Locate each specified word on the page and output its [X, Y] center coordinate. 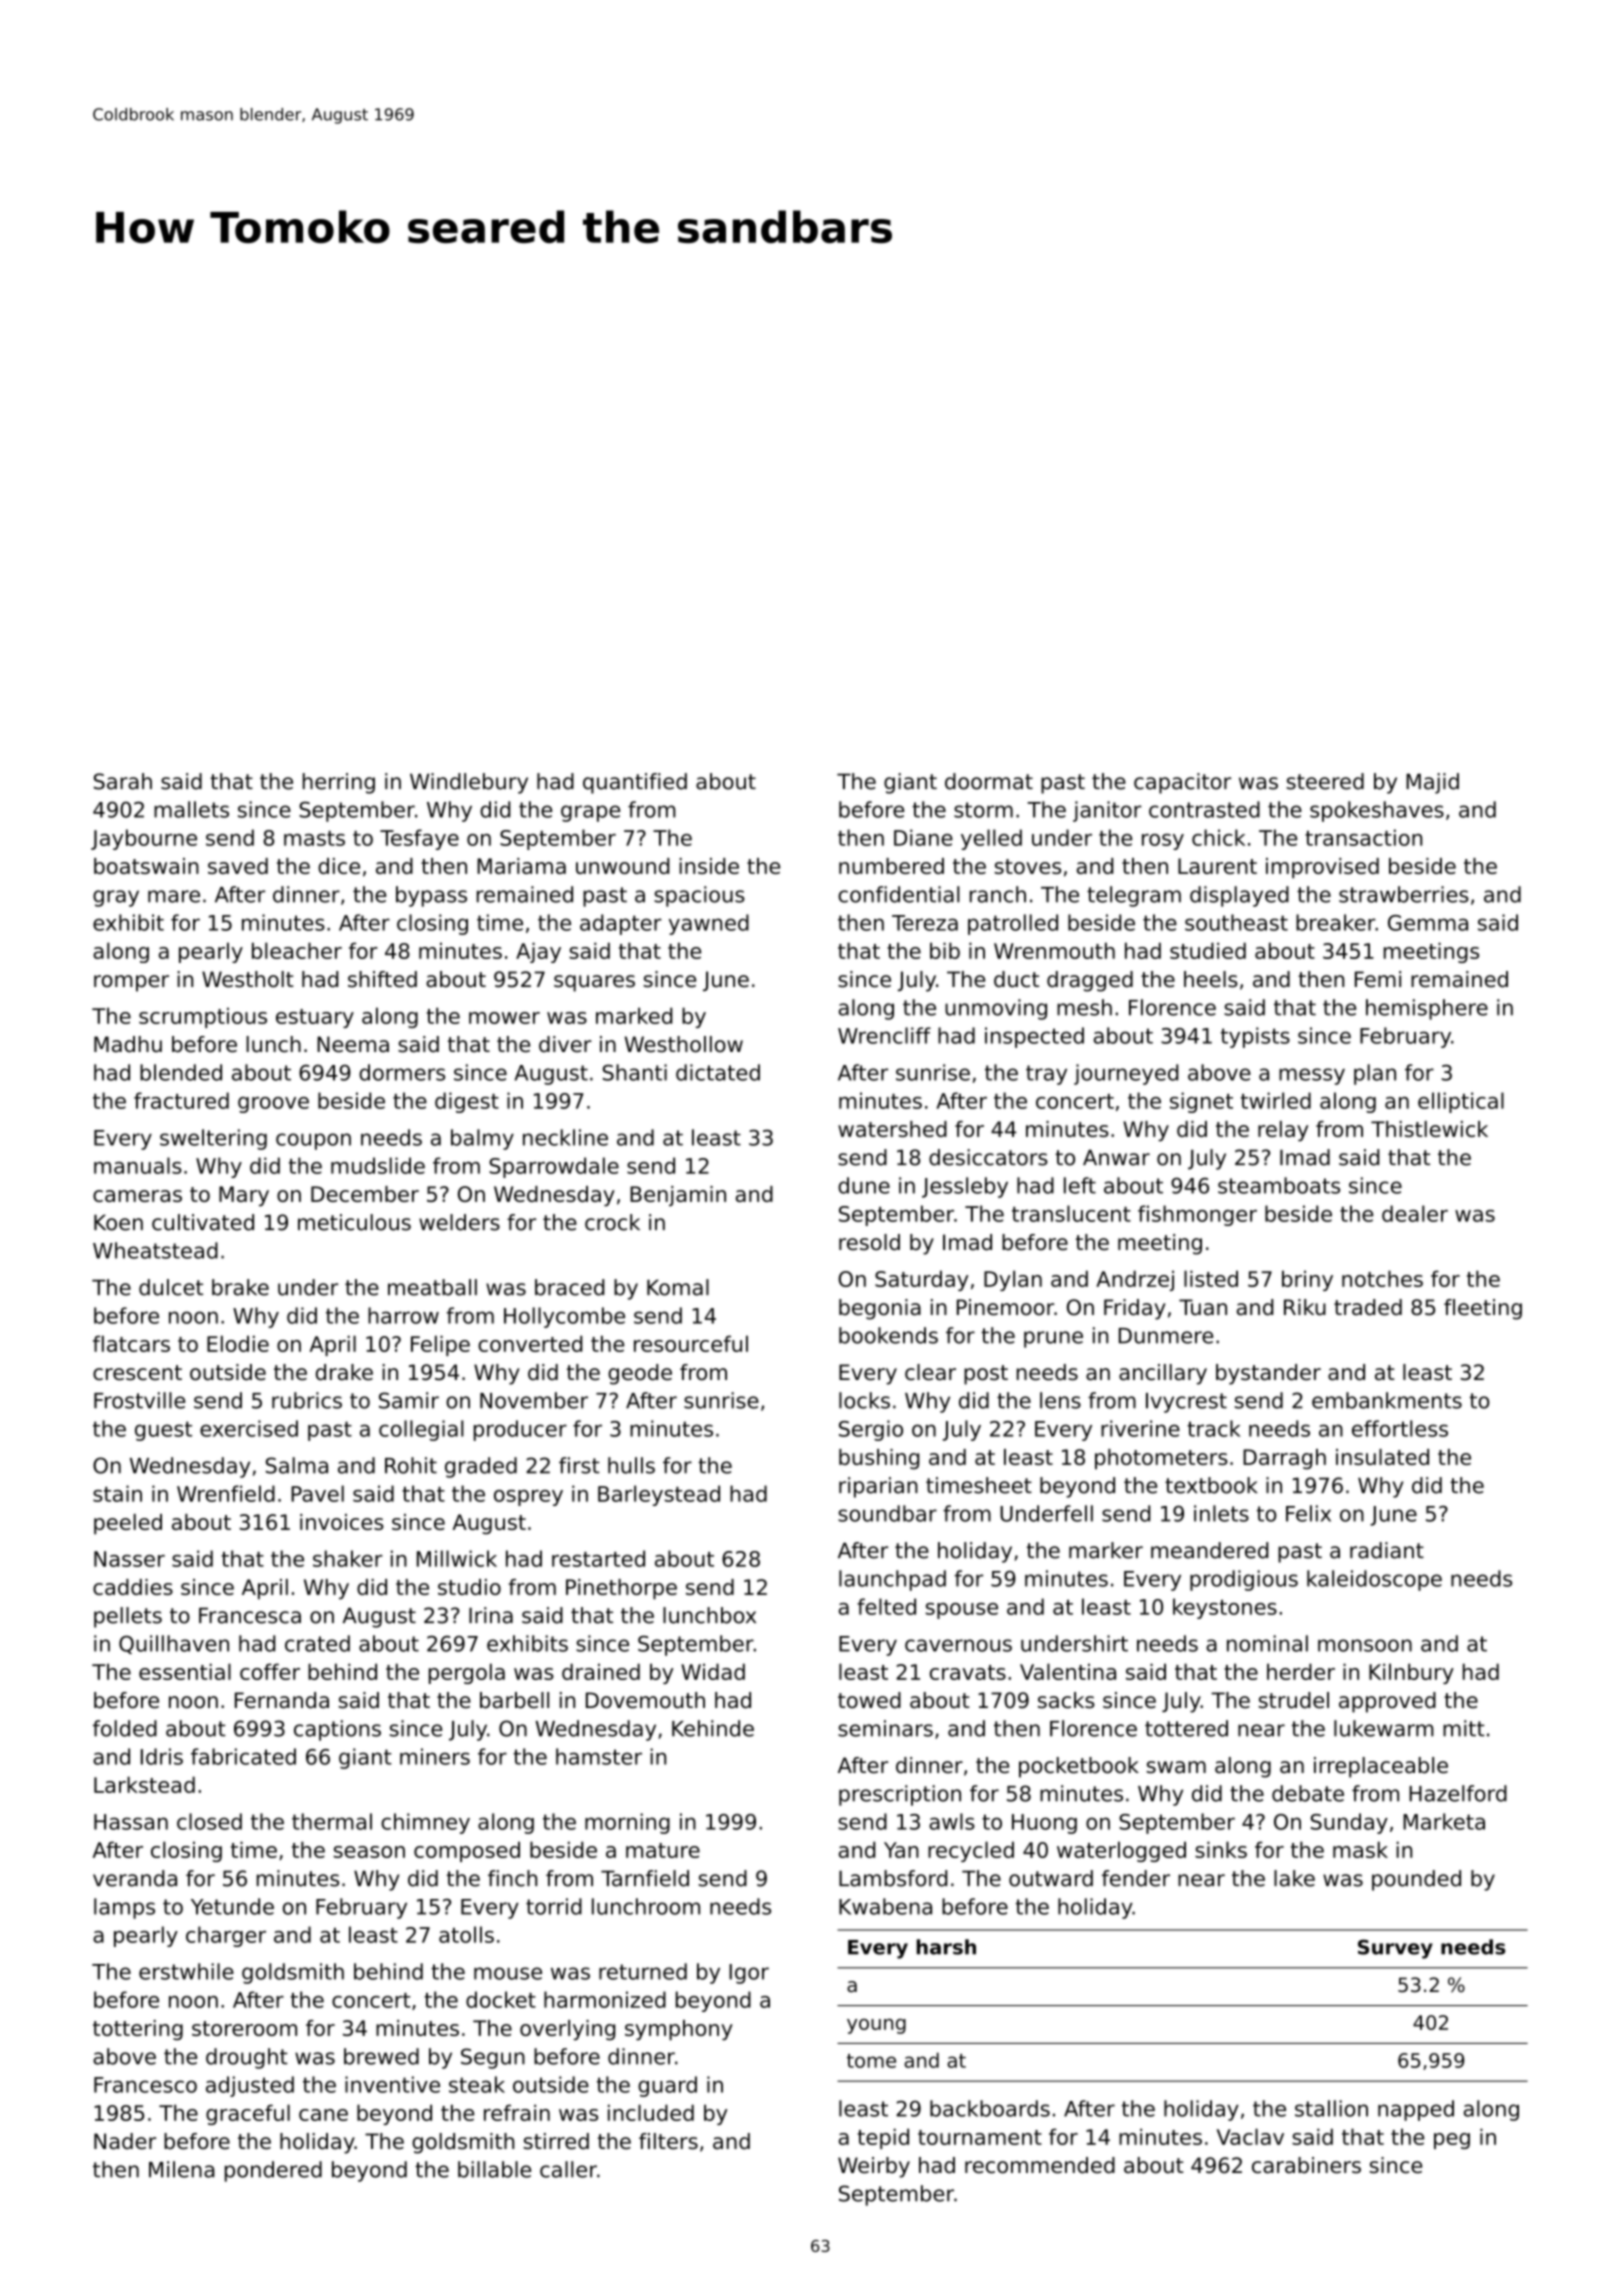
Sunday [1349, 1823]
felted [886, 1606]
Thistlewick [1429, 1129]
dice [339, 866]
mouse [508, 1973]
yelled [991, 839]
